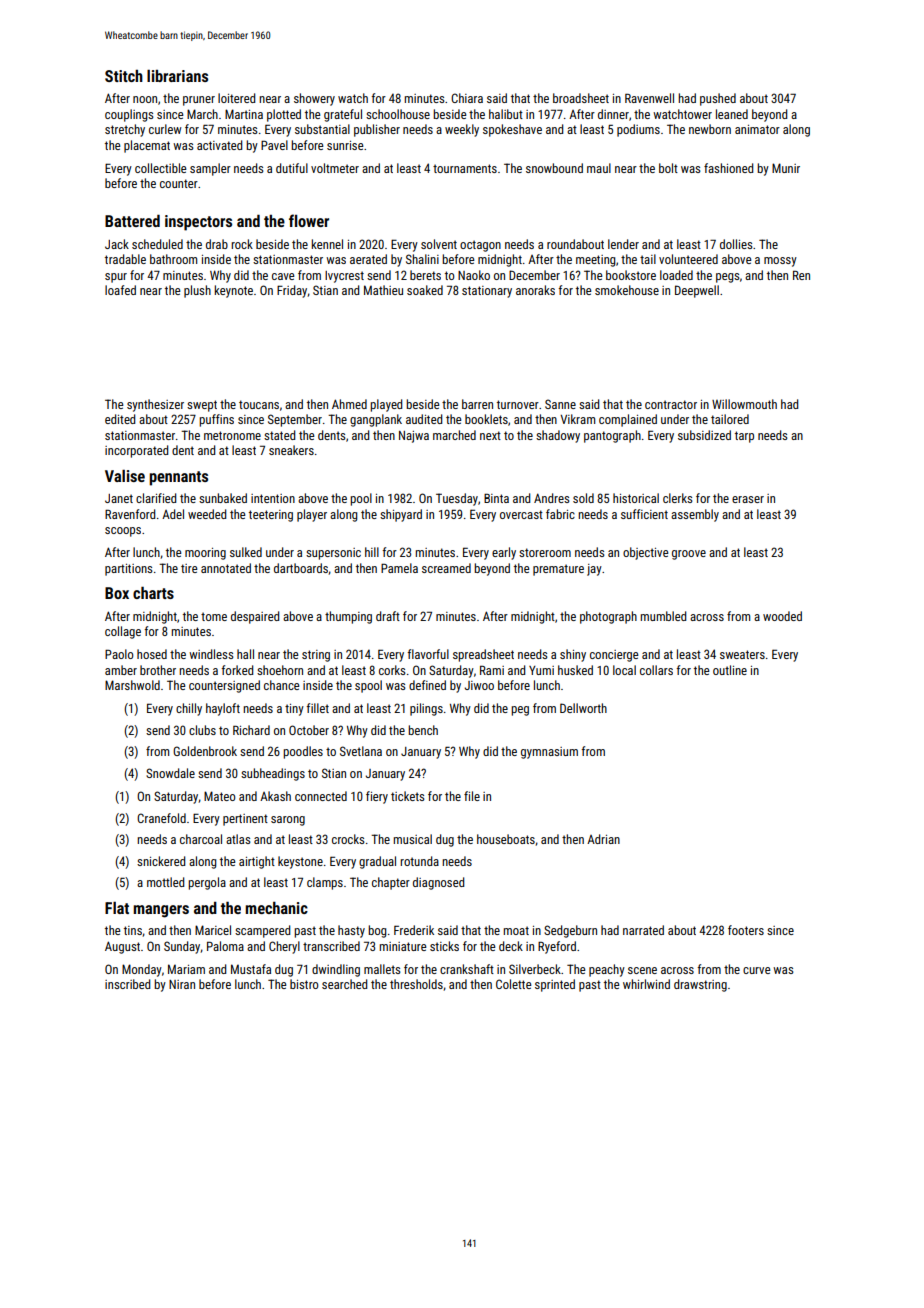 The height and width of the page is (1308, 924). I want to click on Niran, so click(182, 984).
